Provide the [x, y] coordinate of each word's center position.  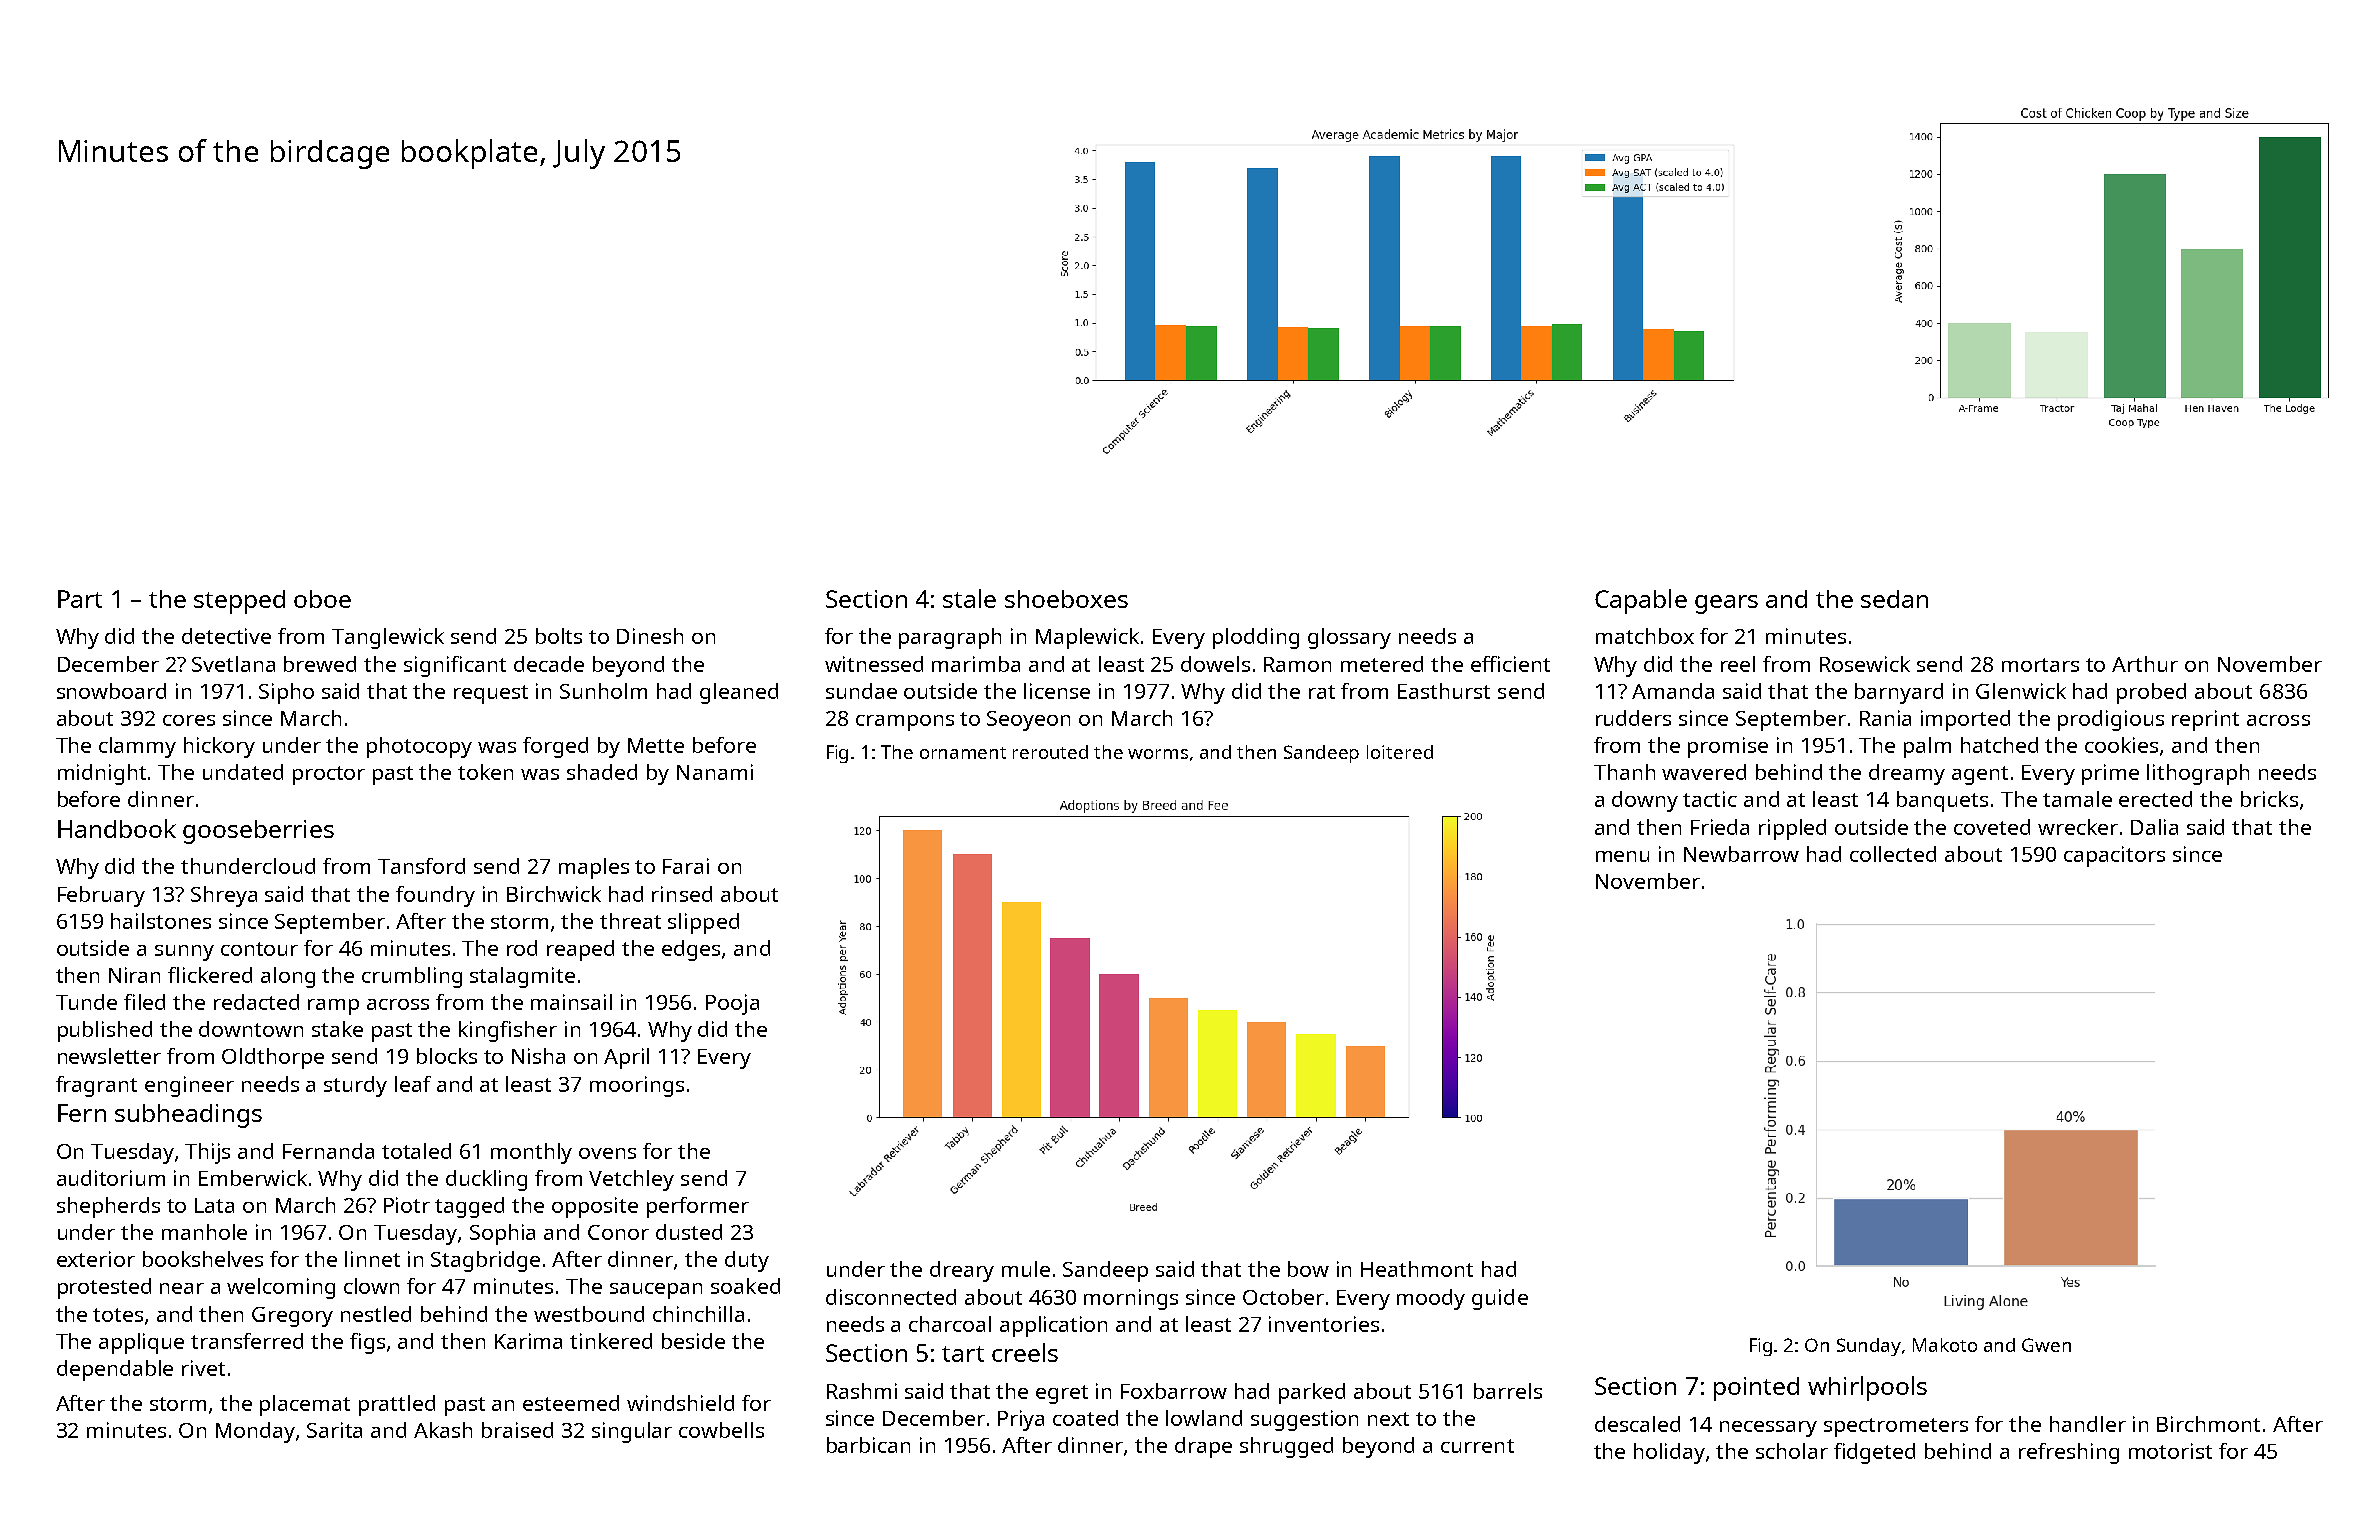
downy [1645, 801]
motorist [2170, 1451]
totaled [416, 1151]
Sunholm [603, 691]
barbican [868, 1445]
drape [1203, 1447]
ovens [607, 1153]
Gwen [2046, 1345]
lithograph [2198, 774]
